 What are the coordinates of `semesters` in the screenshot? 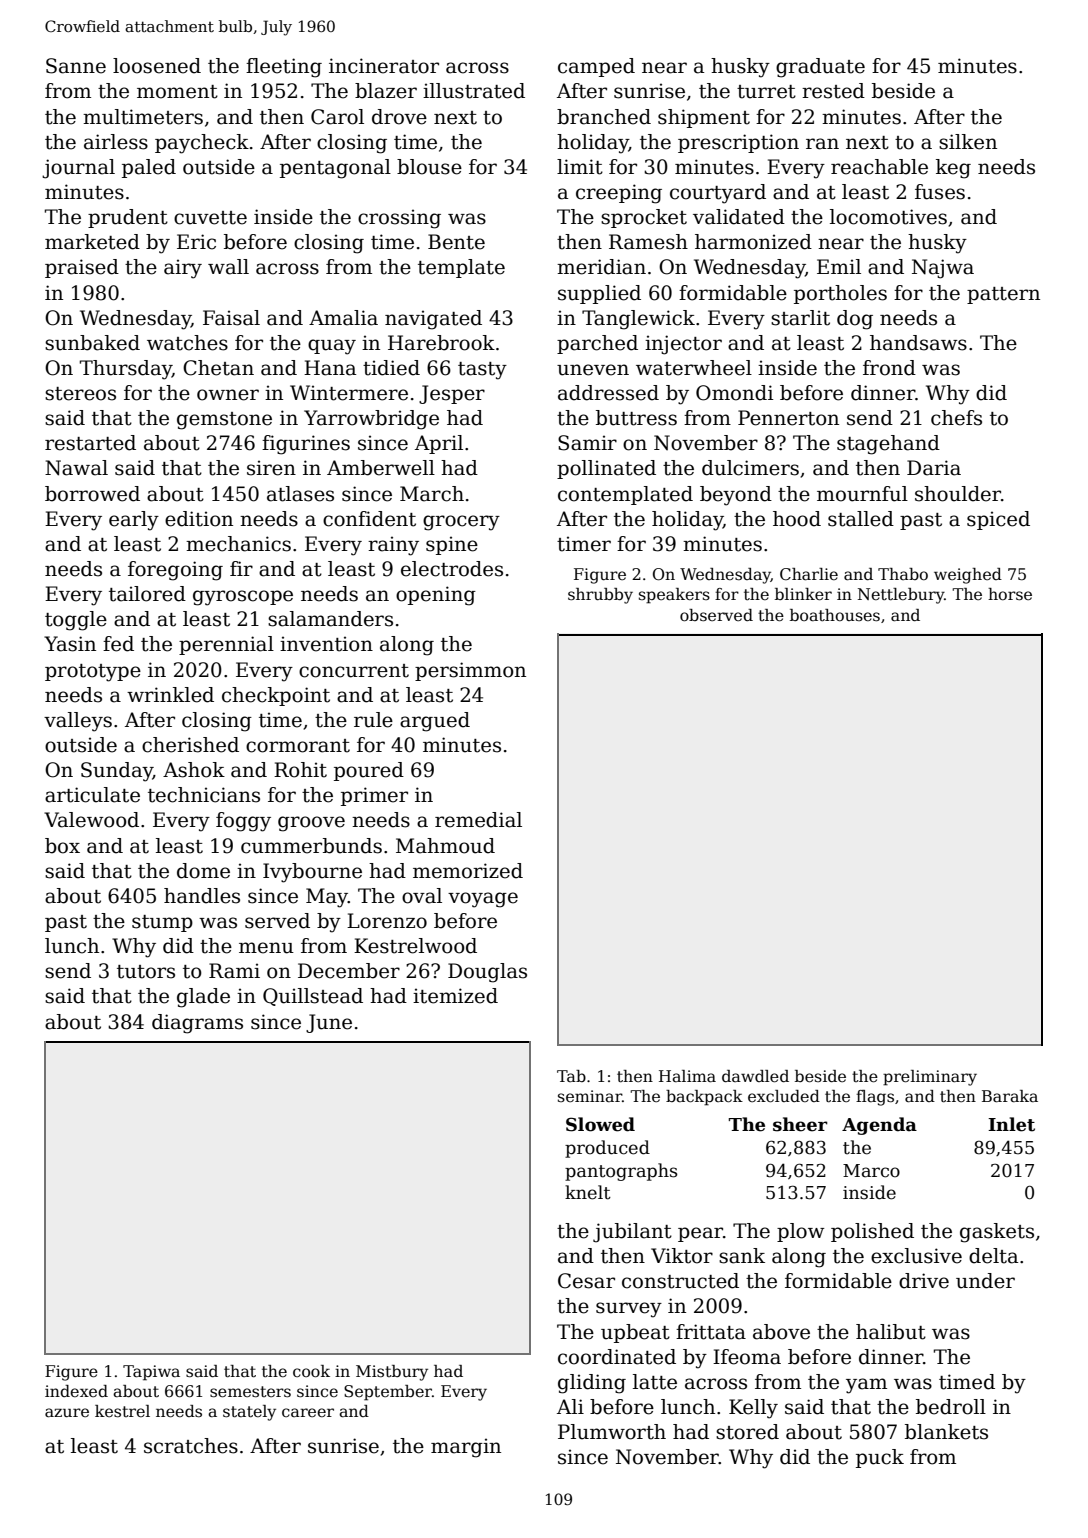 It's located at (250, 1392).
